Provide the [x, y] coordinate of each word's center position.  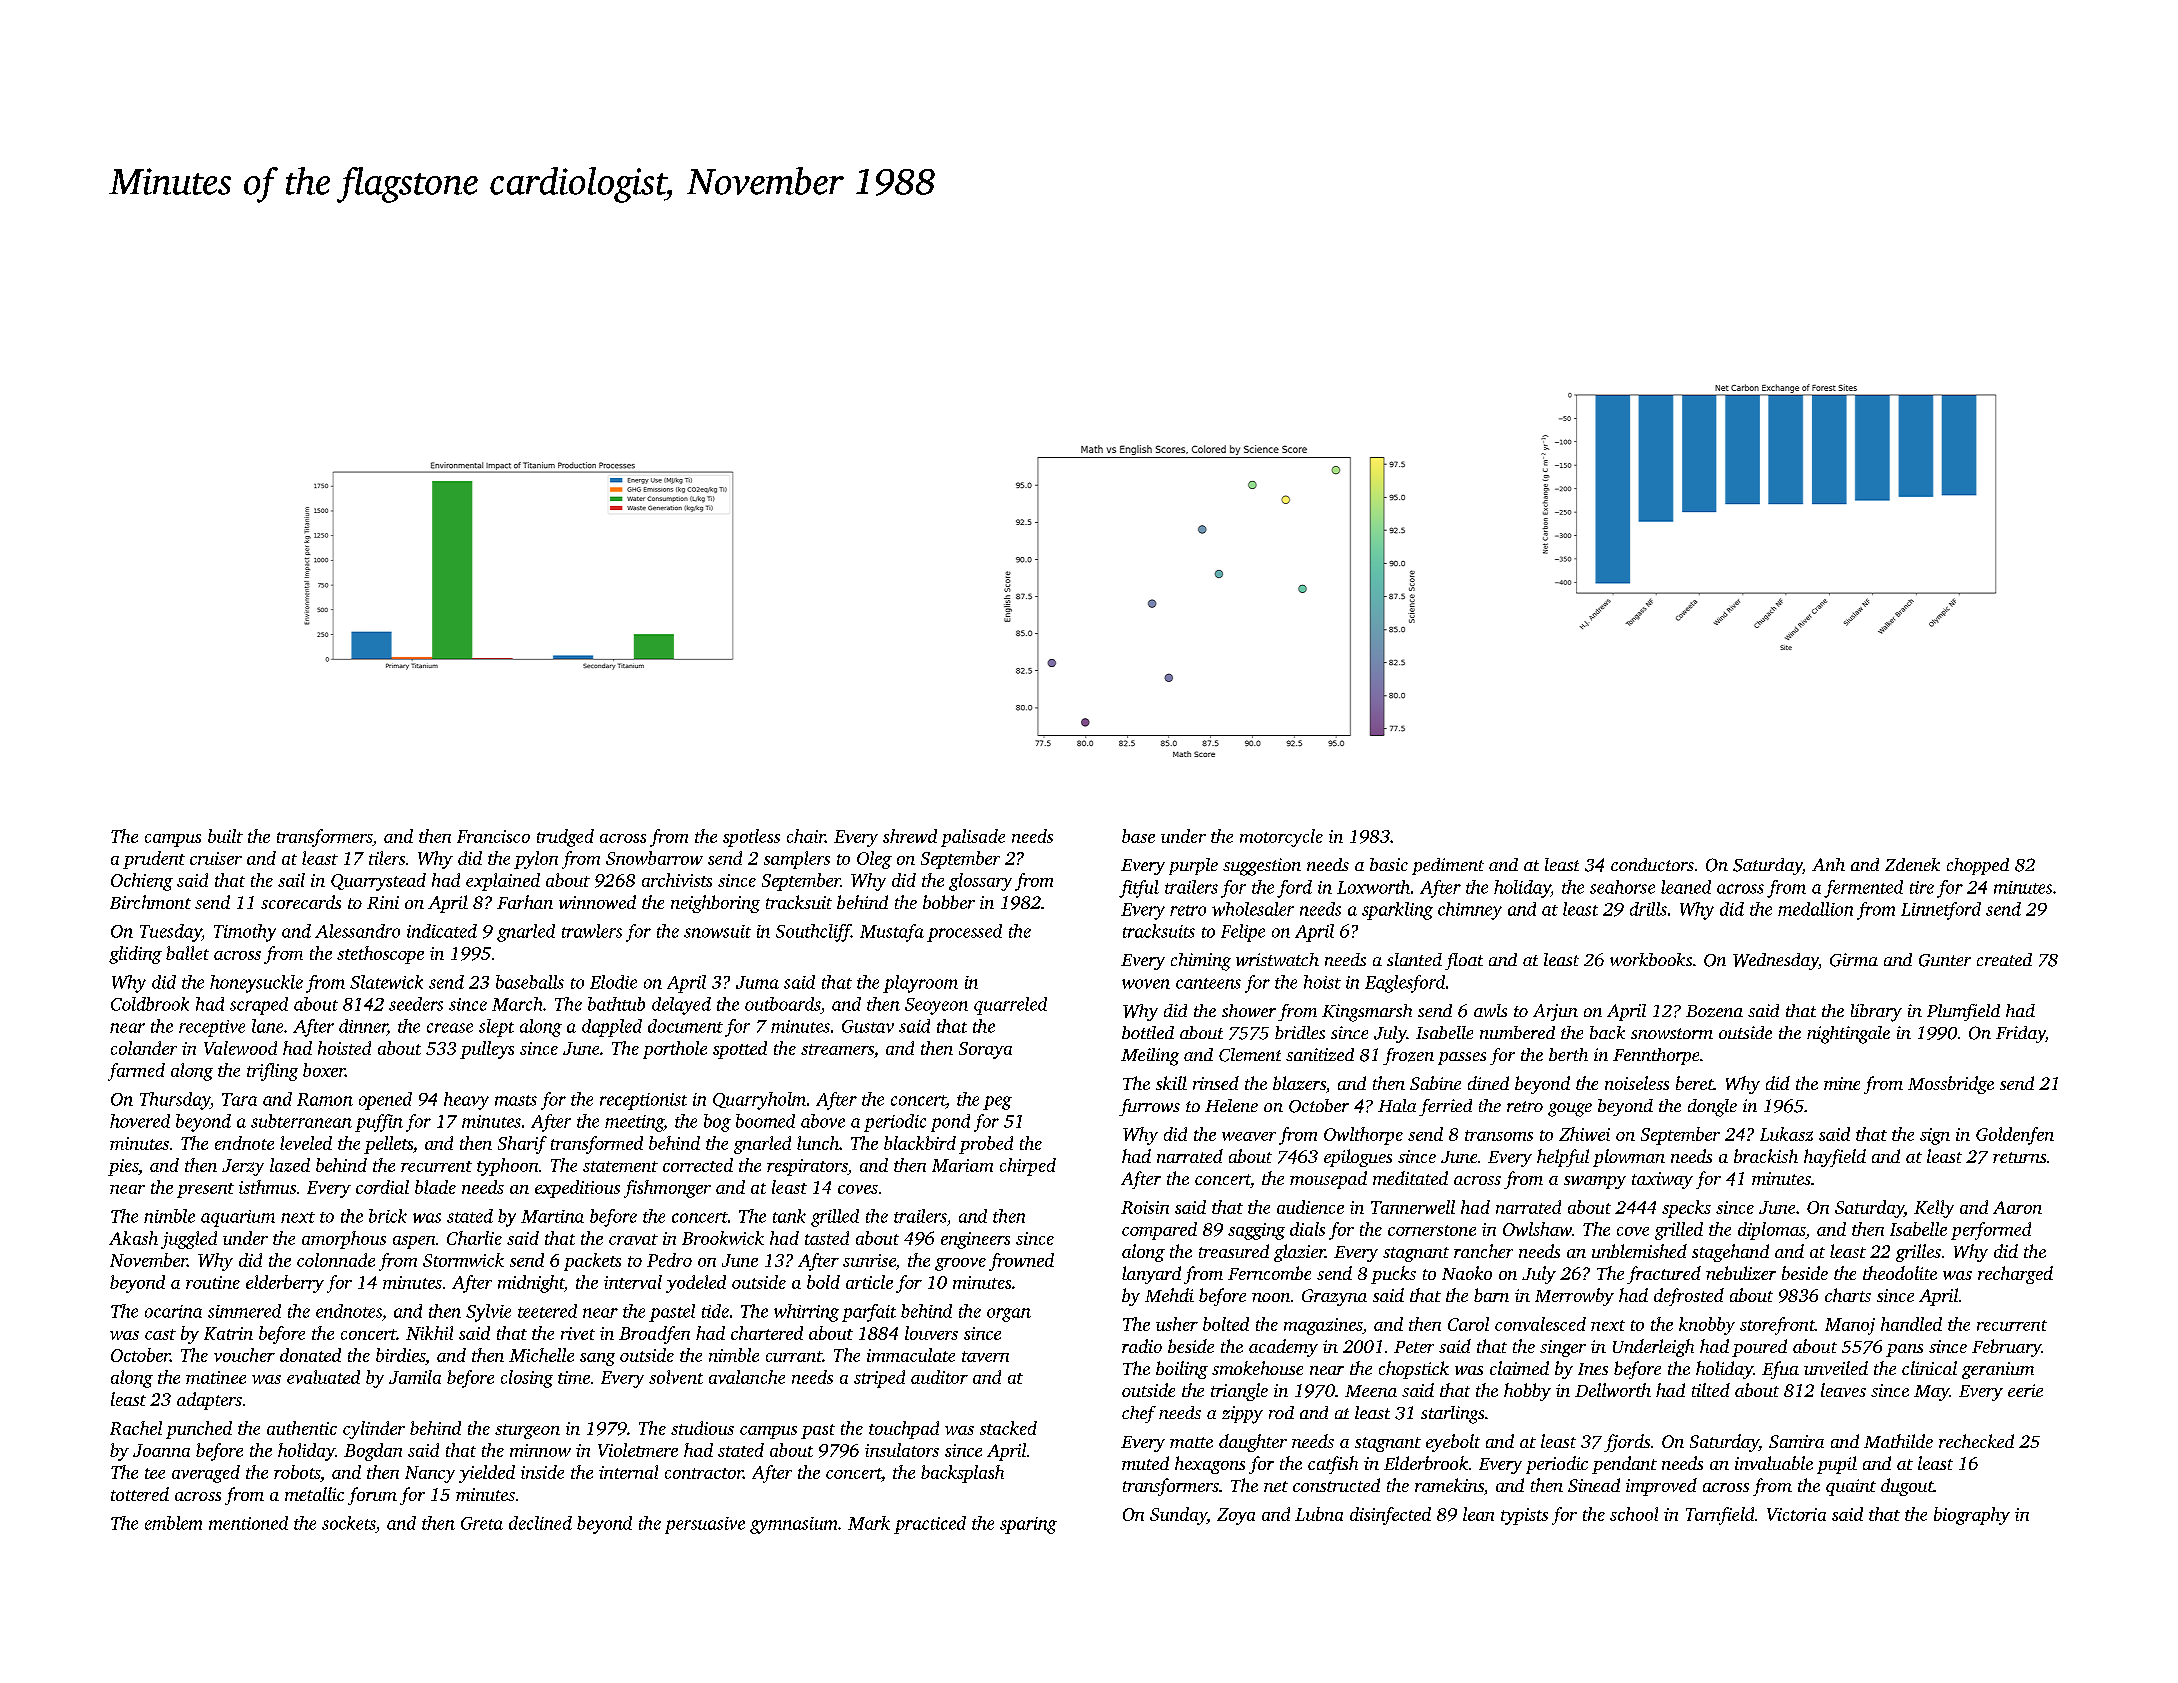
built [225, 836]
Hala [1397, 1105]
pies [123, 1167]
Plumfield [1963, 1012]
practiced [930, 1525]
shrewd [910, 836]
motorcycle [1281, 838]
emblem [173, 1523]
